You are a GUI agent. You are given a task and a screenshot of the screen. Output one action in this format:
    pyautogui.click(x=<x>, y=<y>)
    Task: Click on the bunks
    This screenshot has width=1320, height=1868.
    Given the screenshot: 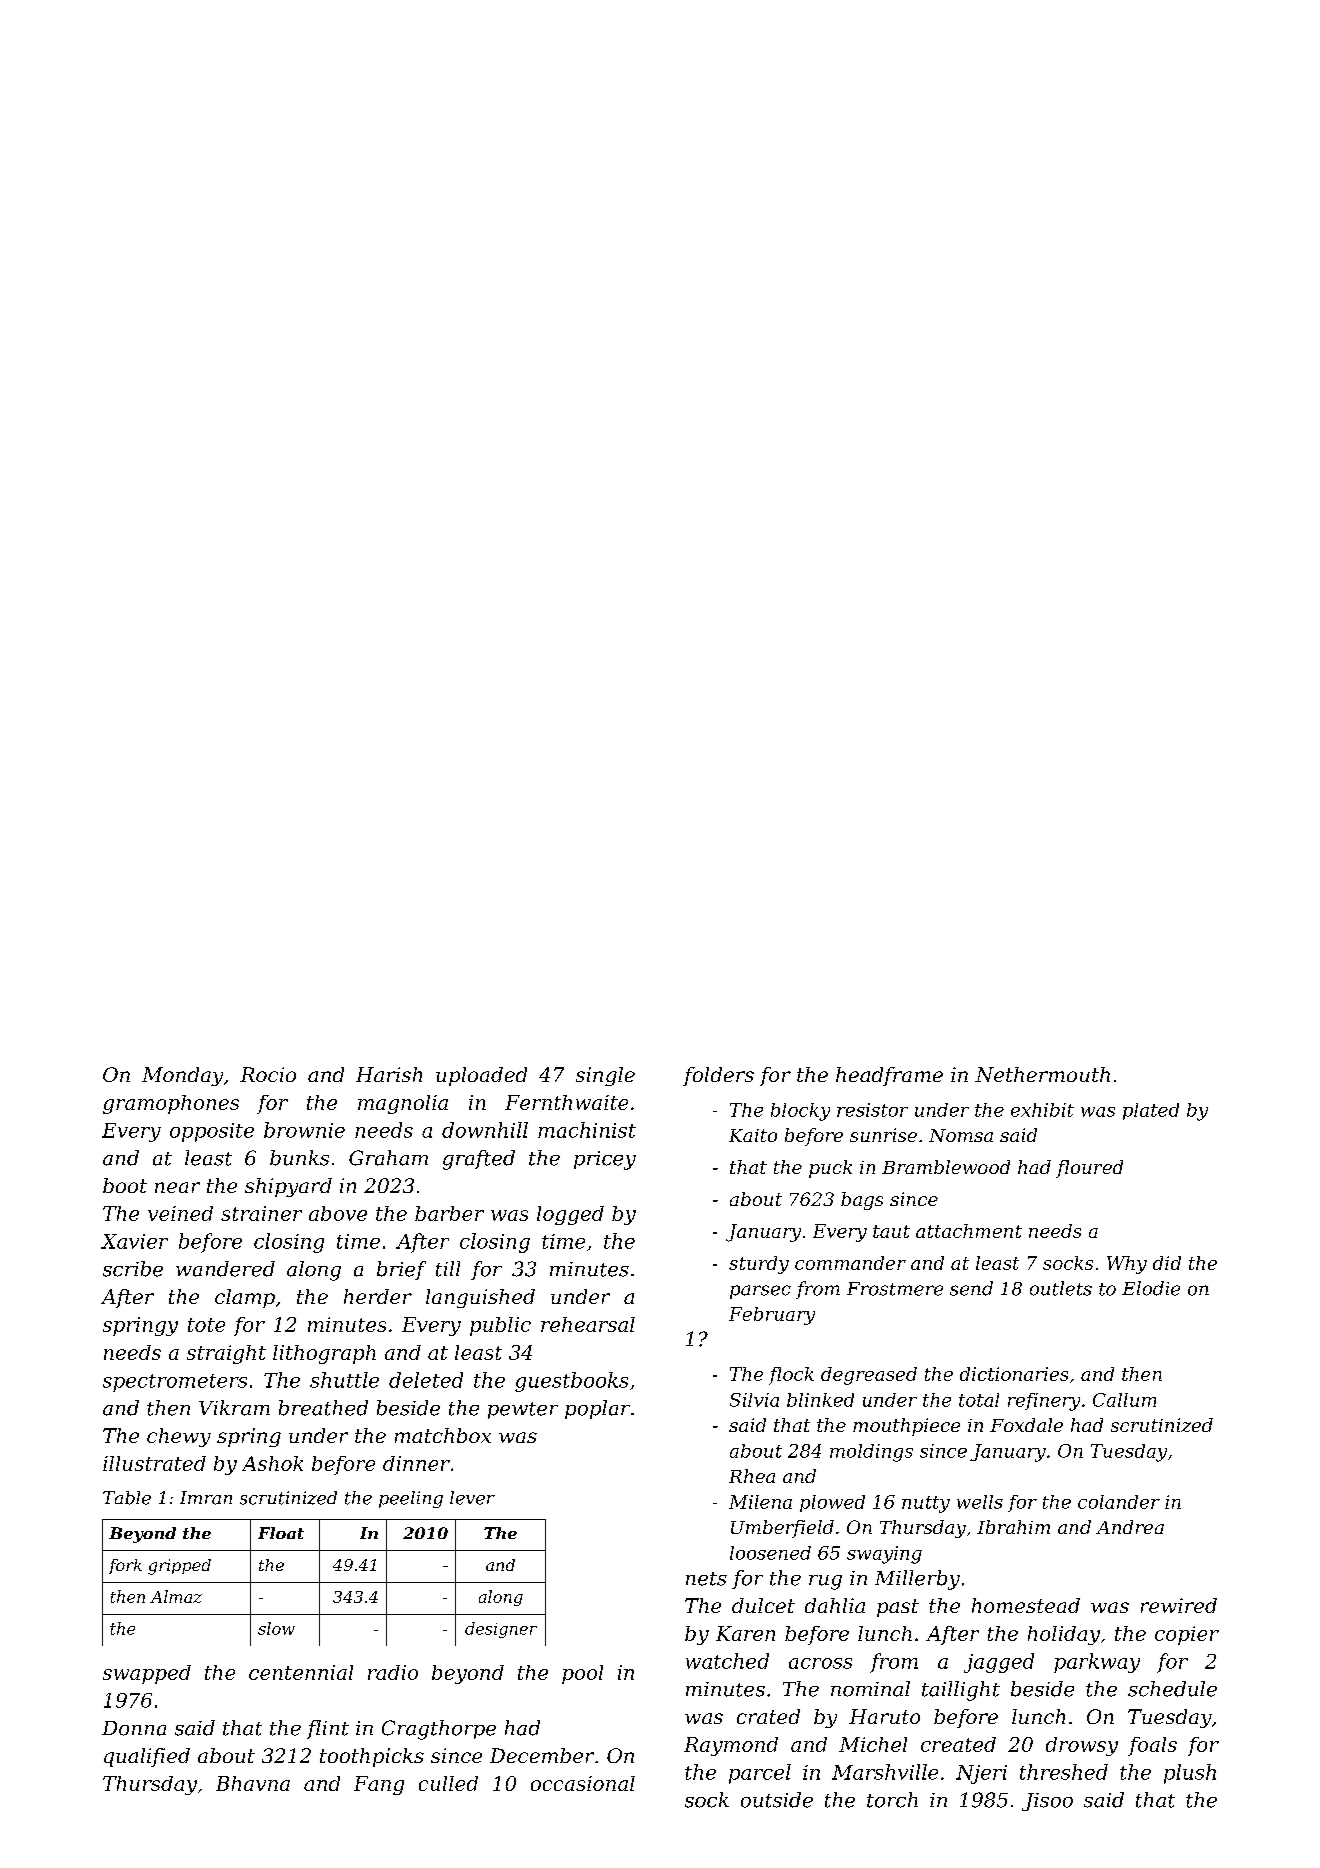 What is the action you would take?
    pyautogui.click(x=299, y=1158)
